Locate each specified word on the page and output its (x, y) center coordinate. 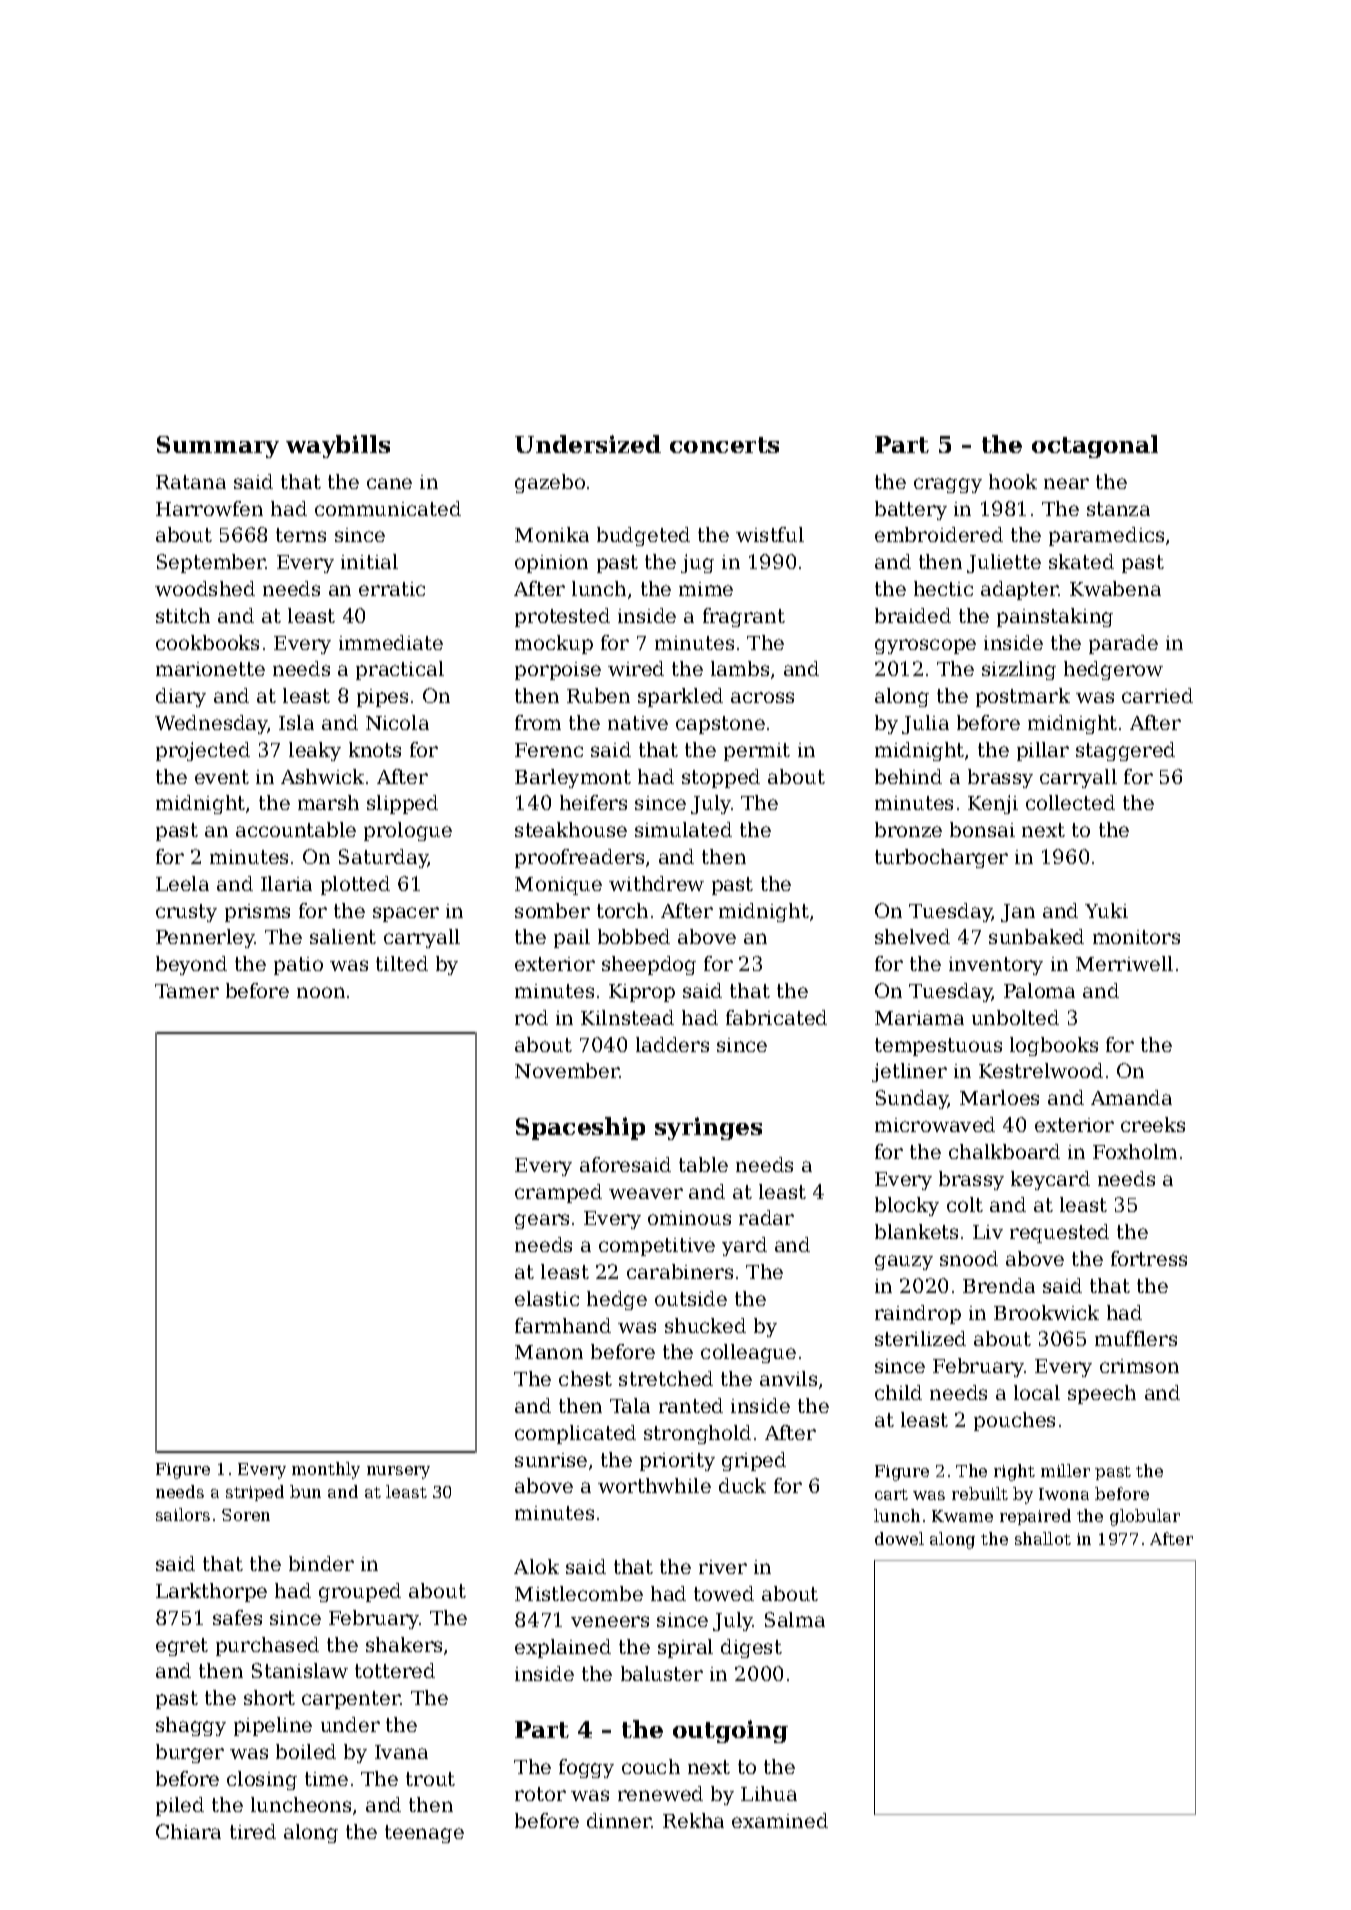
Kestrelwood (1041, 1070)
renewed (660, 1793)
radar (766, 1217)
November (567, 1070)
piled (180, 1806)
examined (780, 1820)
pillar (1043, 751)
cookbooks (207, 642)
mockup (554, 644)
